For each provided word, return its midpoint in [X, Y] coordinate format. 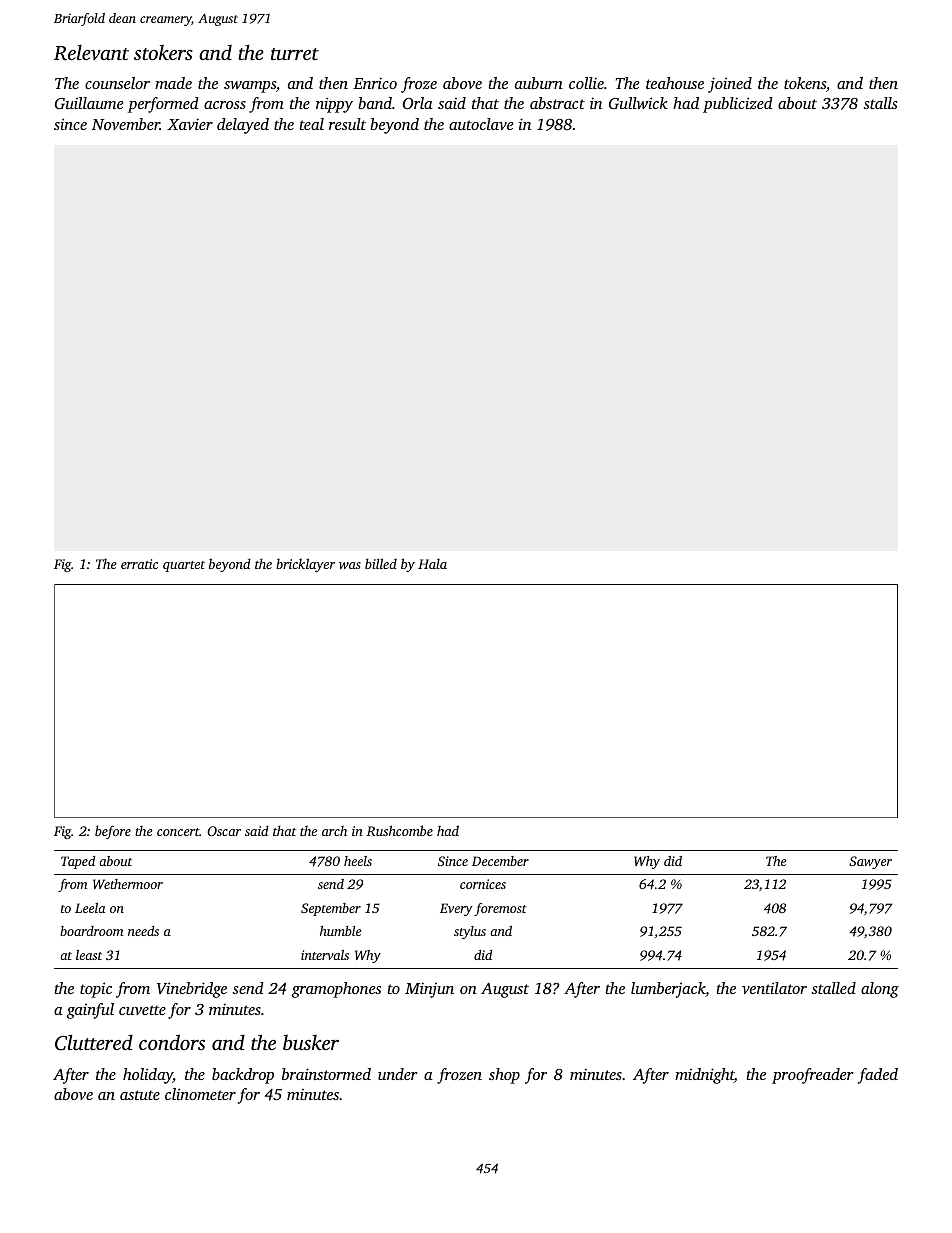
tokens [805, 83]
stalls [880, 103]
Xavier [190, 124]
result [347, 124]
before [113, 832]
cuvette [142, 1010]
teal [311, 124]
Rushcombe [399, 830]
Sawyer [870, 862]
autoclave [481, 124]
